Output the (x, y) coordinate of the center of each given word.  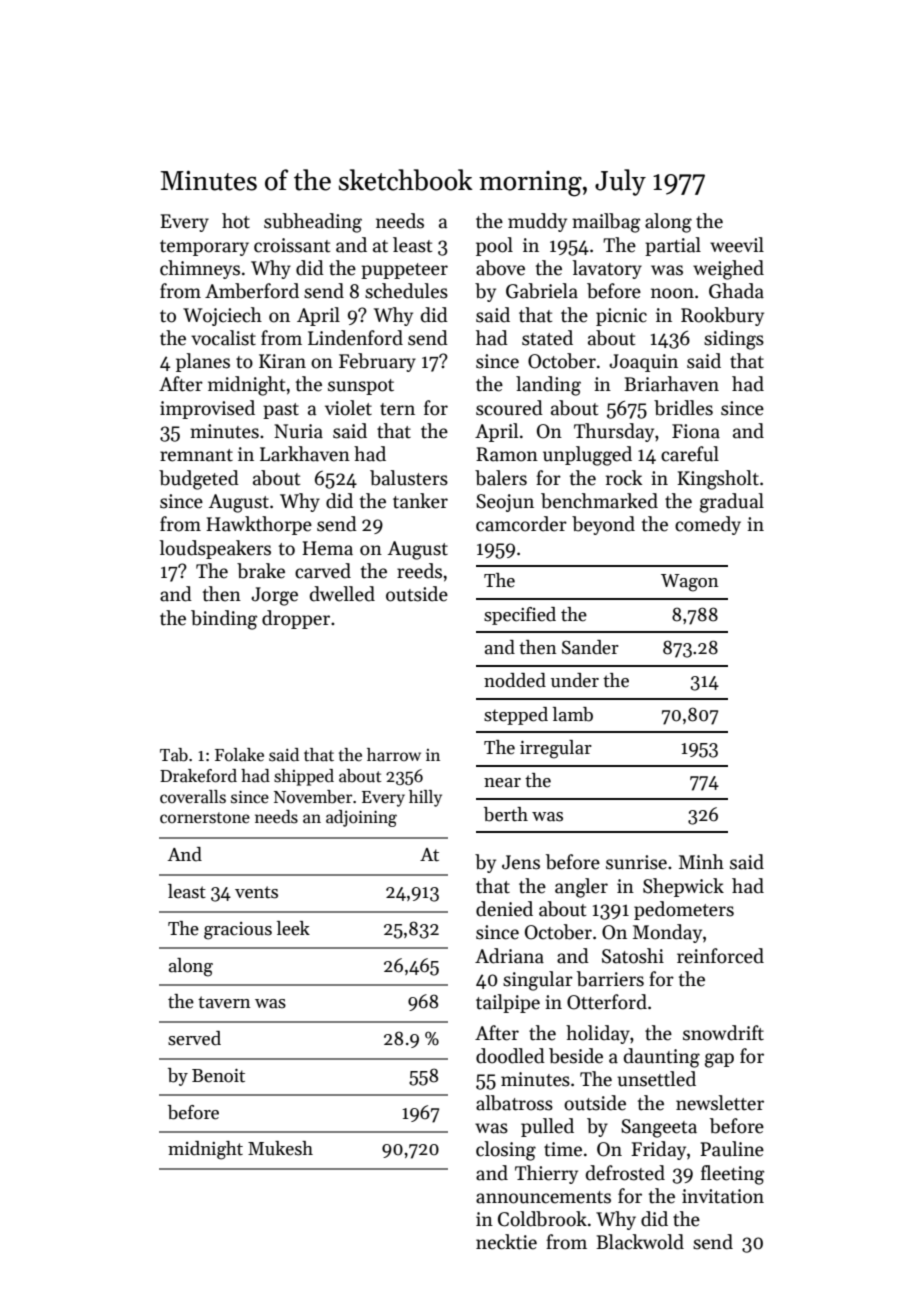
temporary (204, 248)
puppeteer (404, 271)
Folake (239, 755)
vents (256, 892)
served (194, 1038)
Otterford (607, 1002)
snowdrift (723, 1033)
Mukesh (280, 1148)
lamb (573, 714)
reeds (419, 571)
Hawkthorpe (259, 525)
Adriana (509, 956)
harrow (394, 754)
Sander (590, 647)
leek (293, 928)
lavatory (607, 269)
